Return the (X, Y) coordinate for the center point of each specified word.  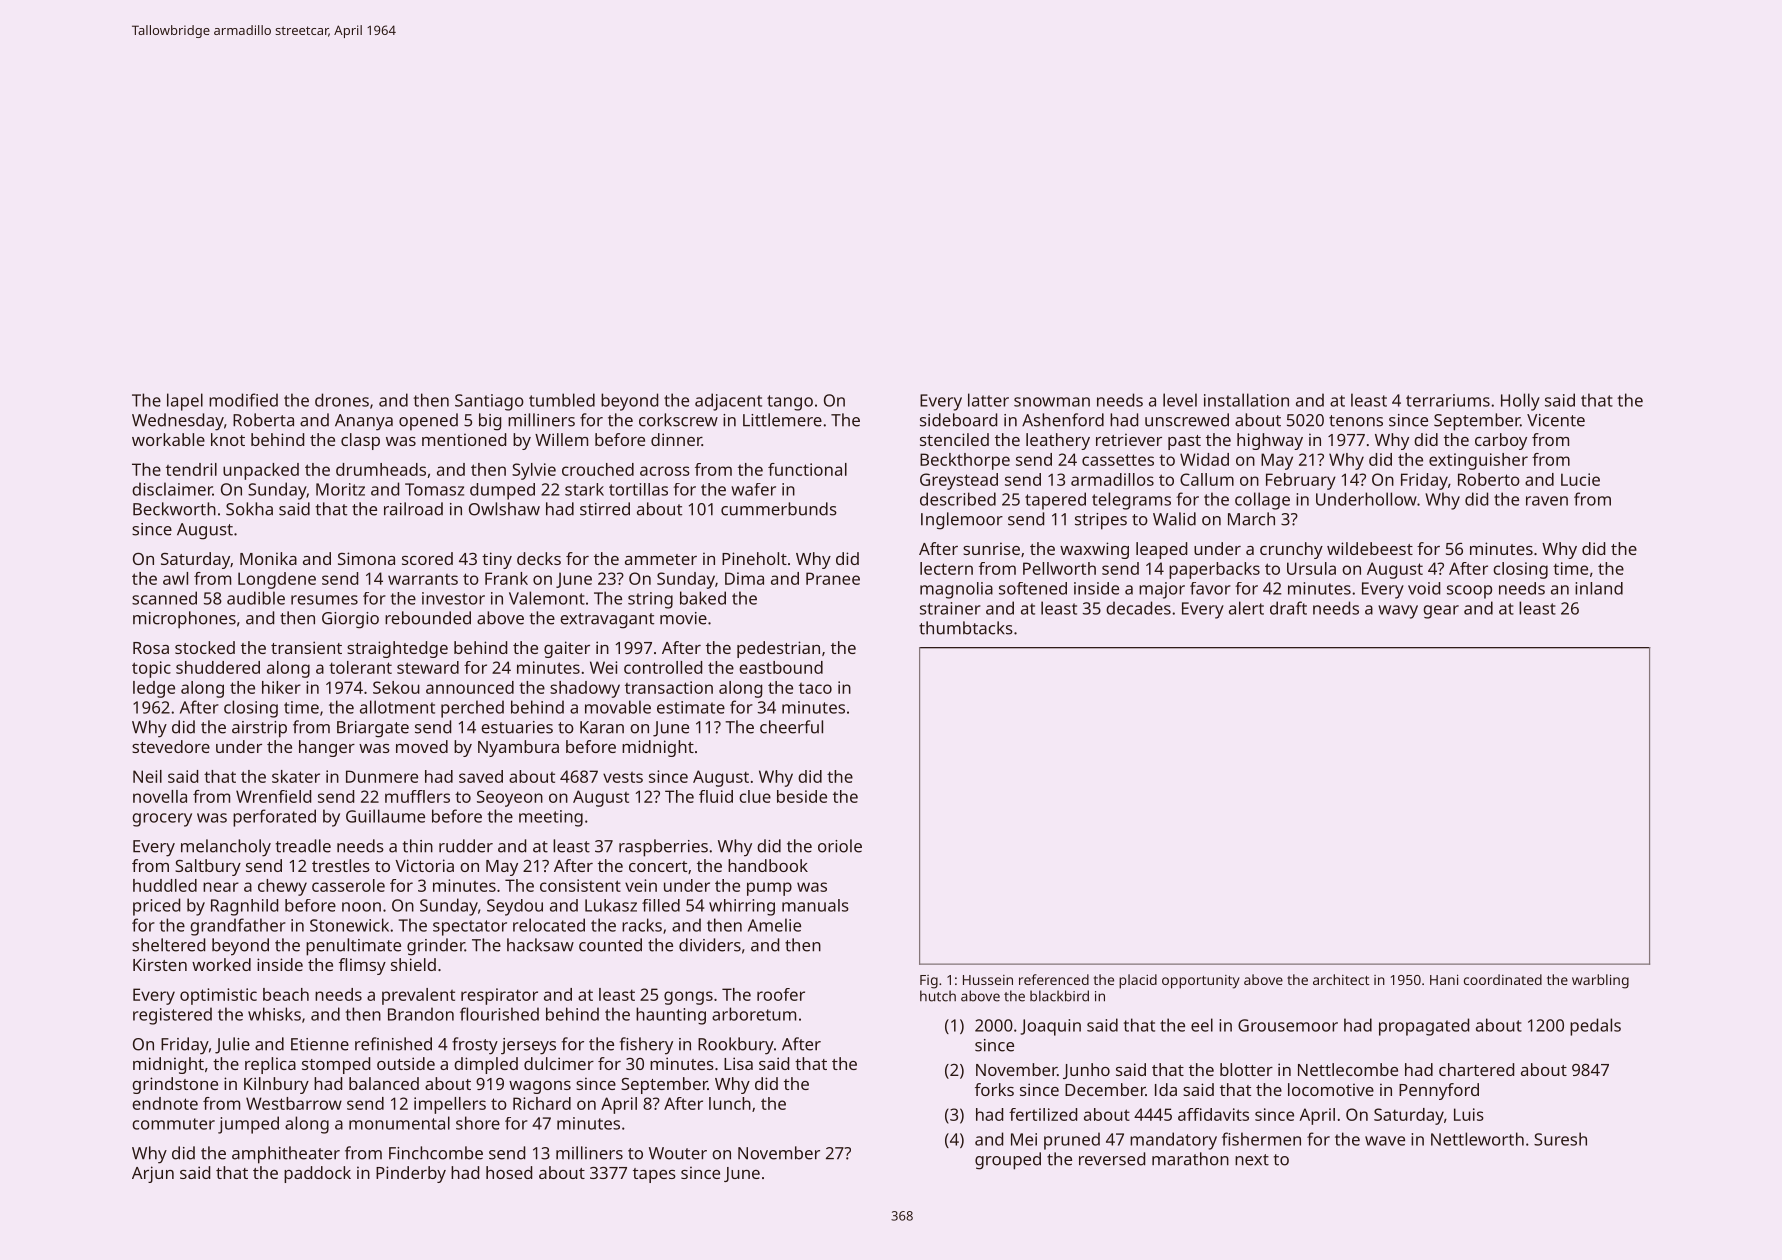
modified (243, 400)
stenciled (954, 439)
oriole (840, 846)
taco (815, 688)
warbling (1600, 981)
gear (1441, 612)
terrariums (1448, 400)
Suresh (1560, 1139)
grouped (1008, 1161)
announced (470, 687)
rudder (466, 846)
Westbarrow (294, 1103)
